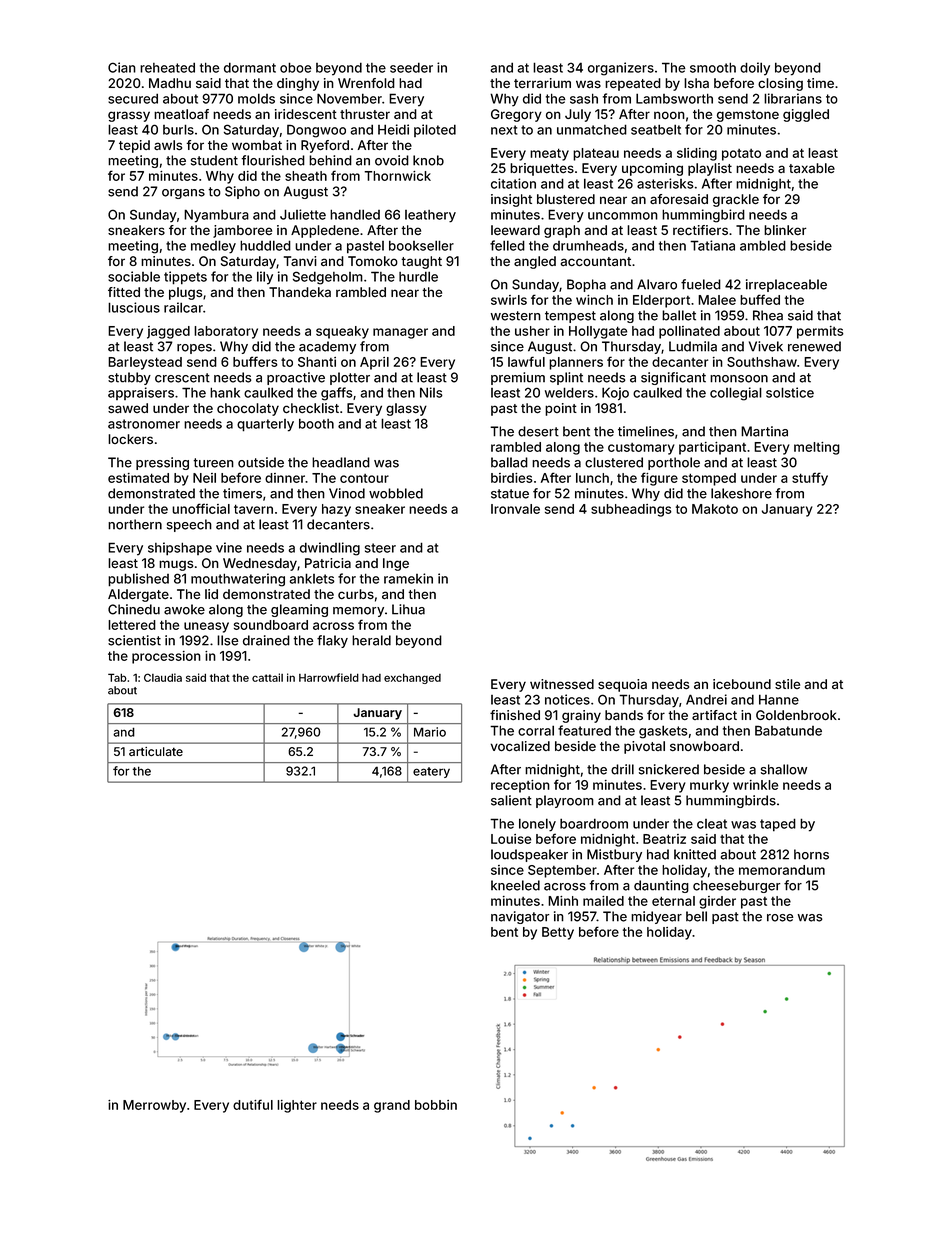 This screenshot has width=952, height=1233. What do you see at coordinates (298, 84) in the screenshot?
I see `dinghy` at bounding box center [298, 84].
